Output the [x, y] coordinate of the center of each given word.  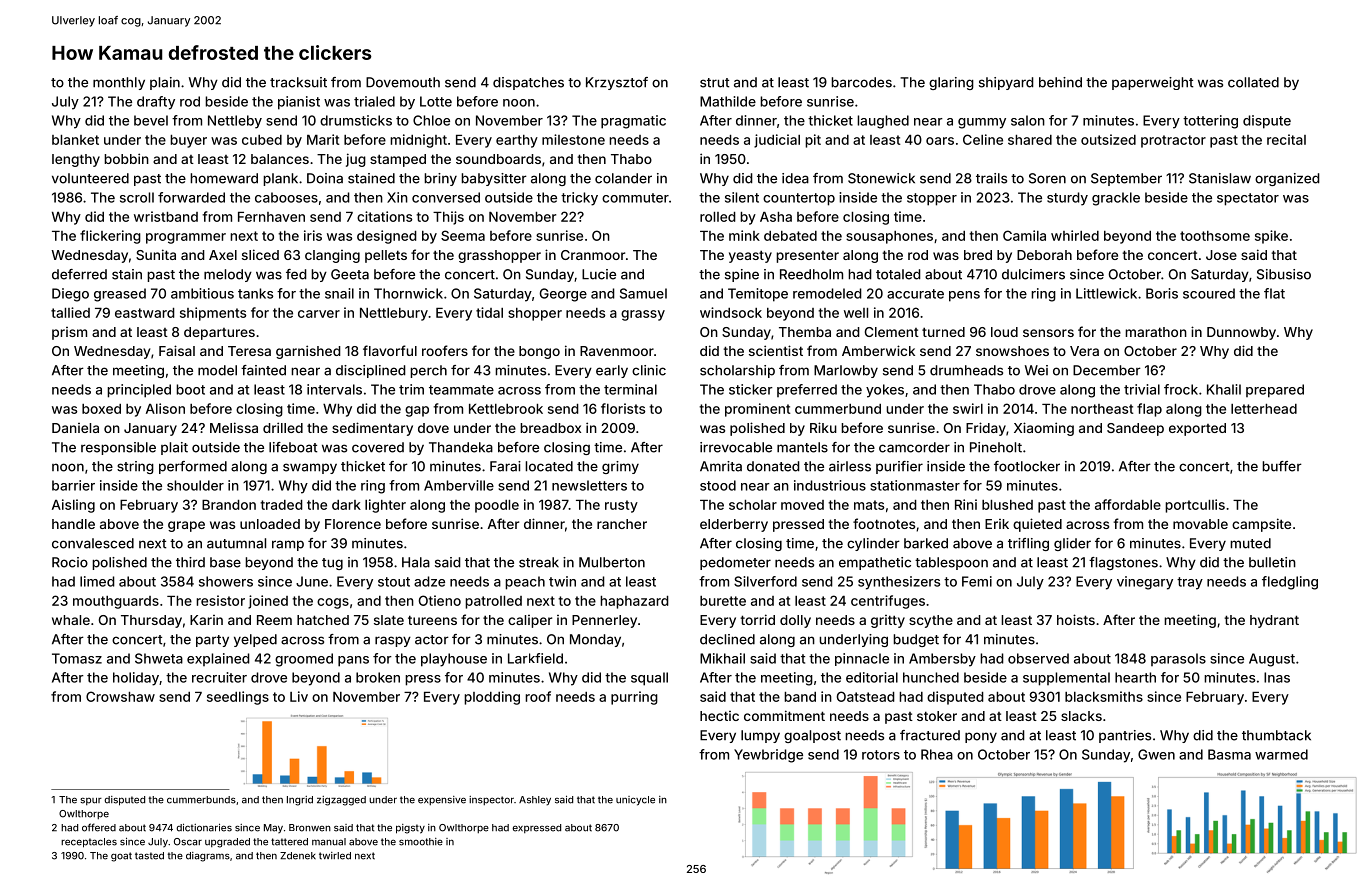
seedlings [238, 698]
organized [1287, 179]
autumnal [236, 543]
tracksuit [298, 82]
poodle [497, 506]
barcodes [861, 82]
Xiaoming [1044, 429]
